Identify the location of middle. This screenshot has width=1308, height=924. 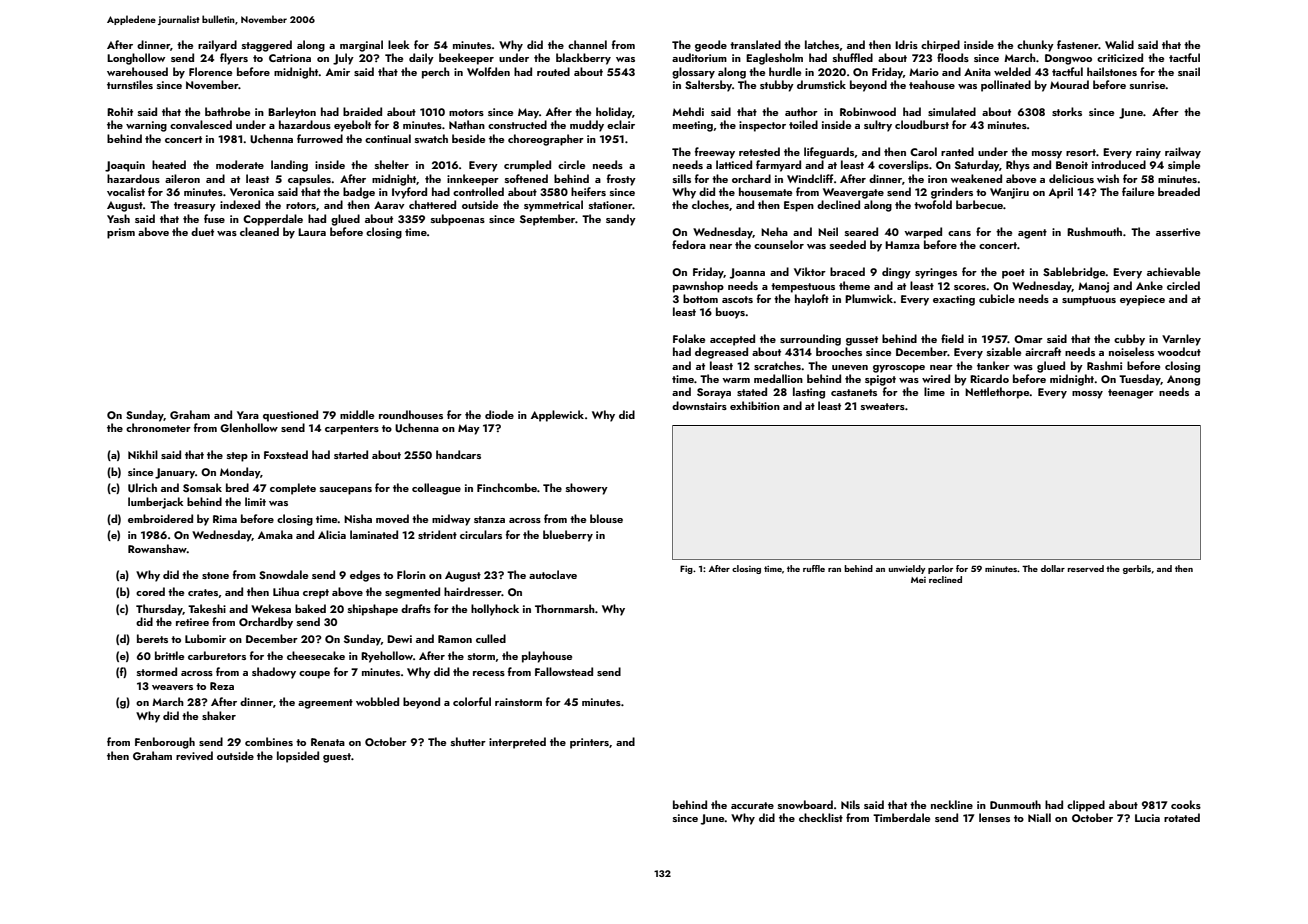
(357, 414).
